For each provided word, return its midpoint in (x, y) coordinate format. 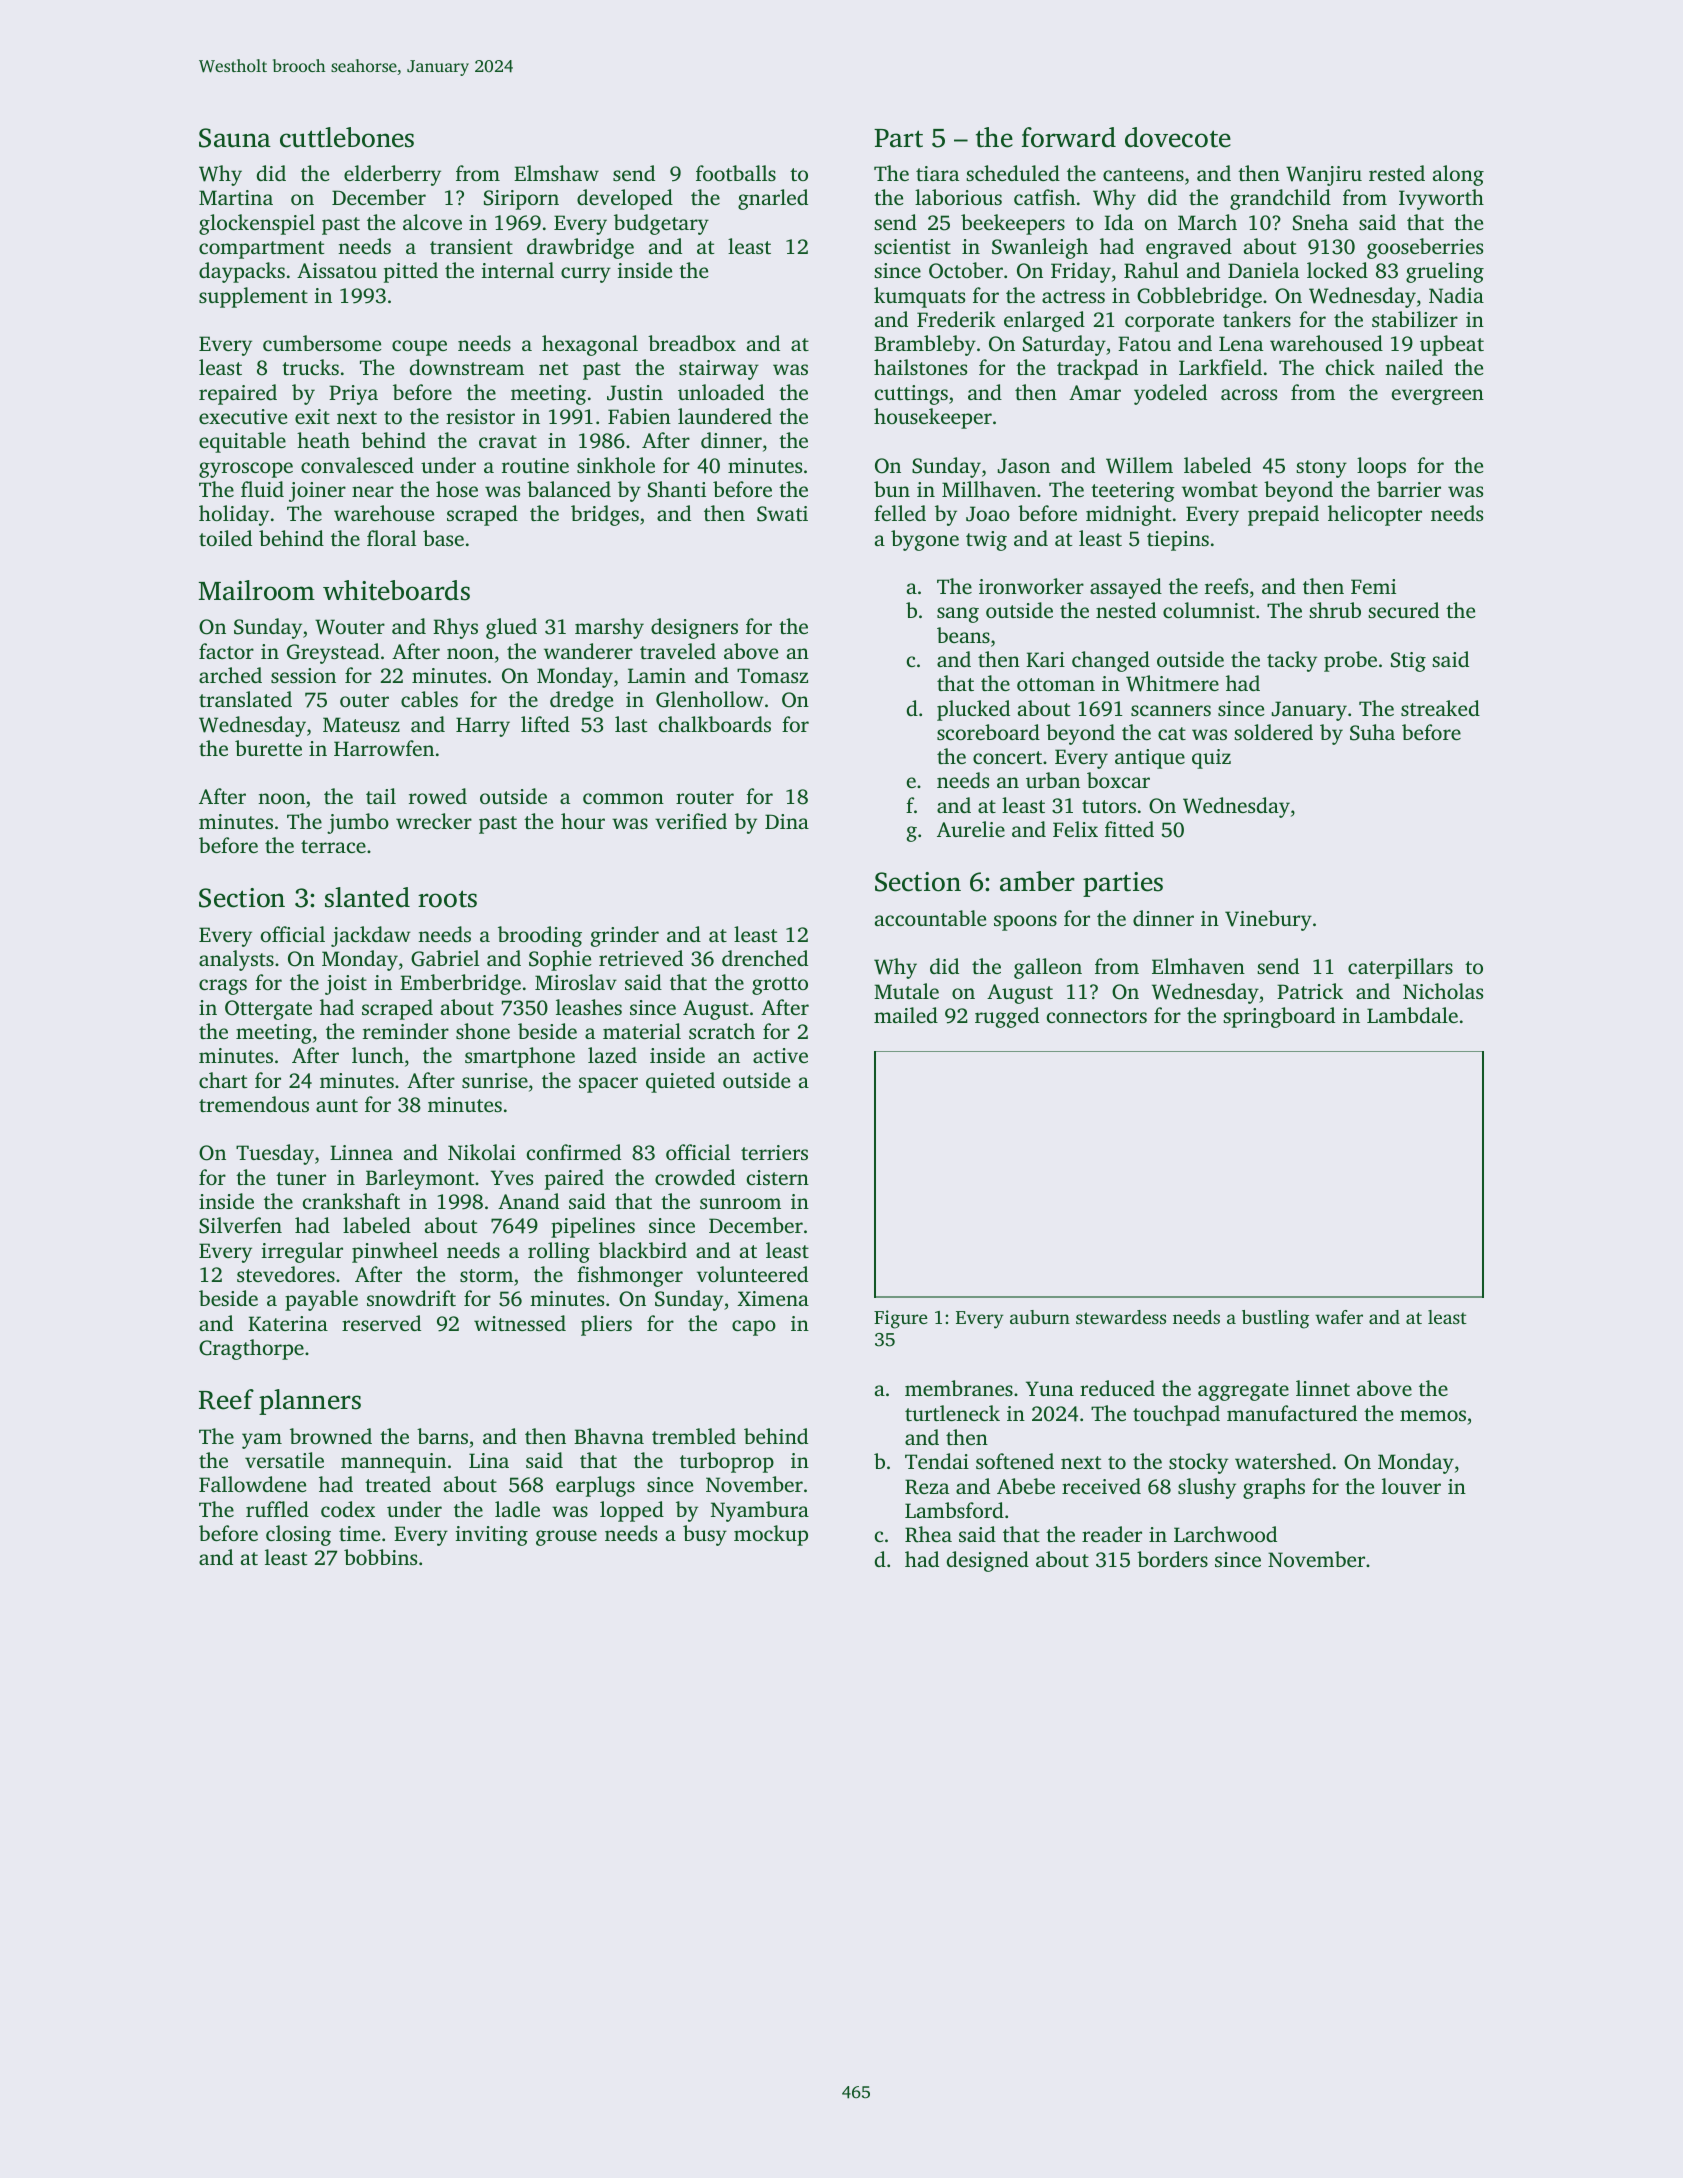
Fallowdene (252, 1484)
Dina (787, 821)
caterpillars (1400, 968)
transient (471, 246)
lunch (378, 1055)
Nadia (1456, 295)
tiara (937, 173)
